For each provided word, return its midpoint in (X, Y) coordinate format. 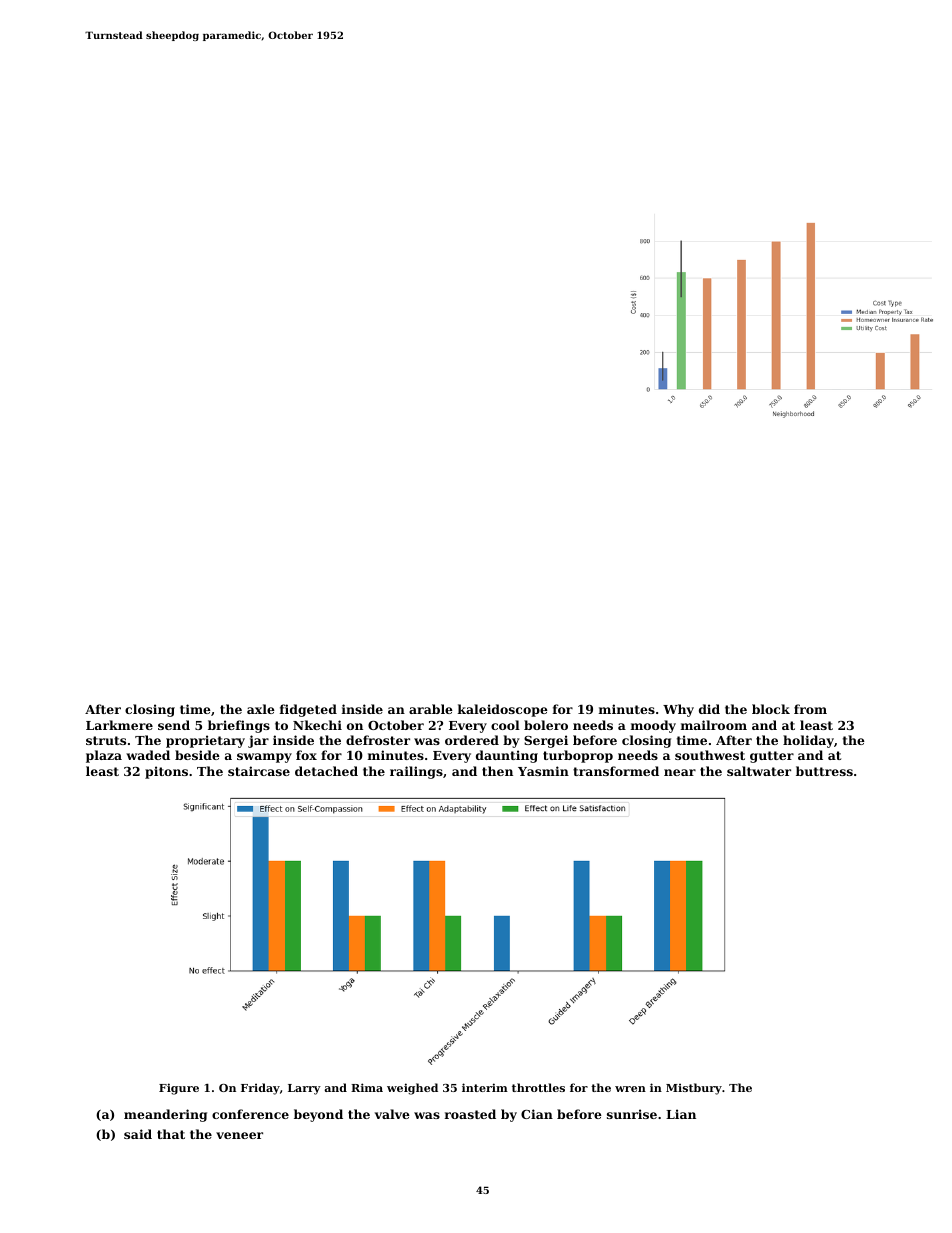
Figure (179, 1089)
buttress (824, 771)
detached (326, 771)
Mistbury (694, 1089)
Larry (304, 1089)
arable (431, 709)
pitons (166, 772)
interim (485, 1087)
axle (261, 709)
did (709, 709)
